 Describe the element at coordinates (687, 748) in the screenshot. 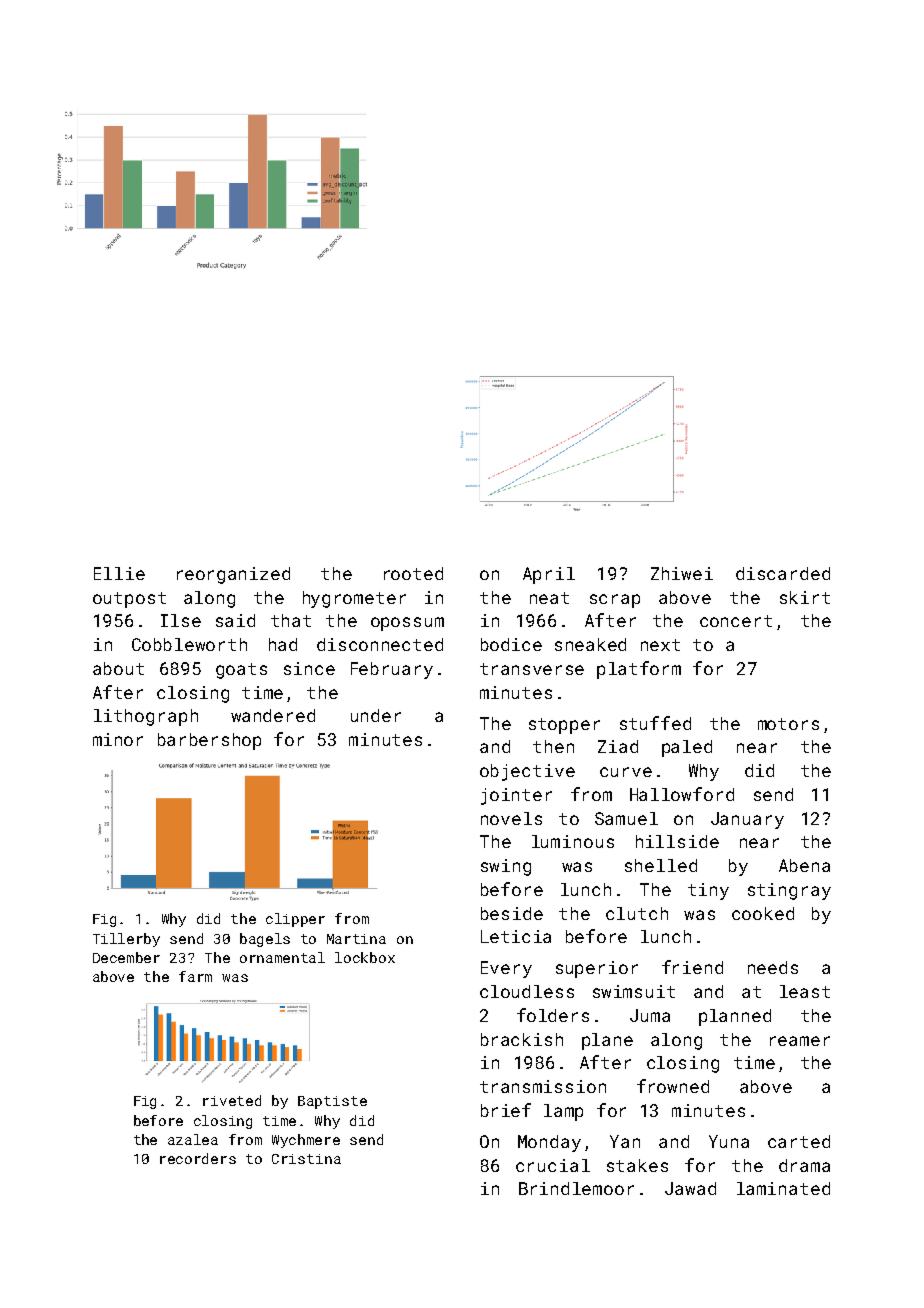

I see `paled` at that location.
